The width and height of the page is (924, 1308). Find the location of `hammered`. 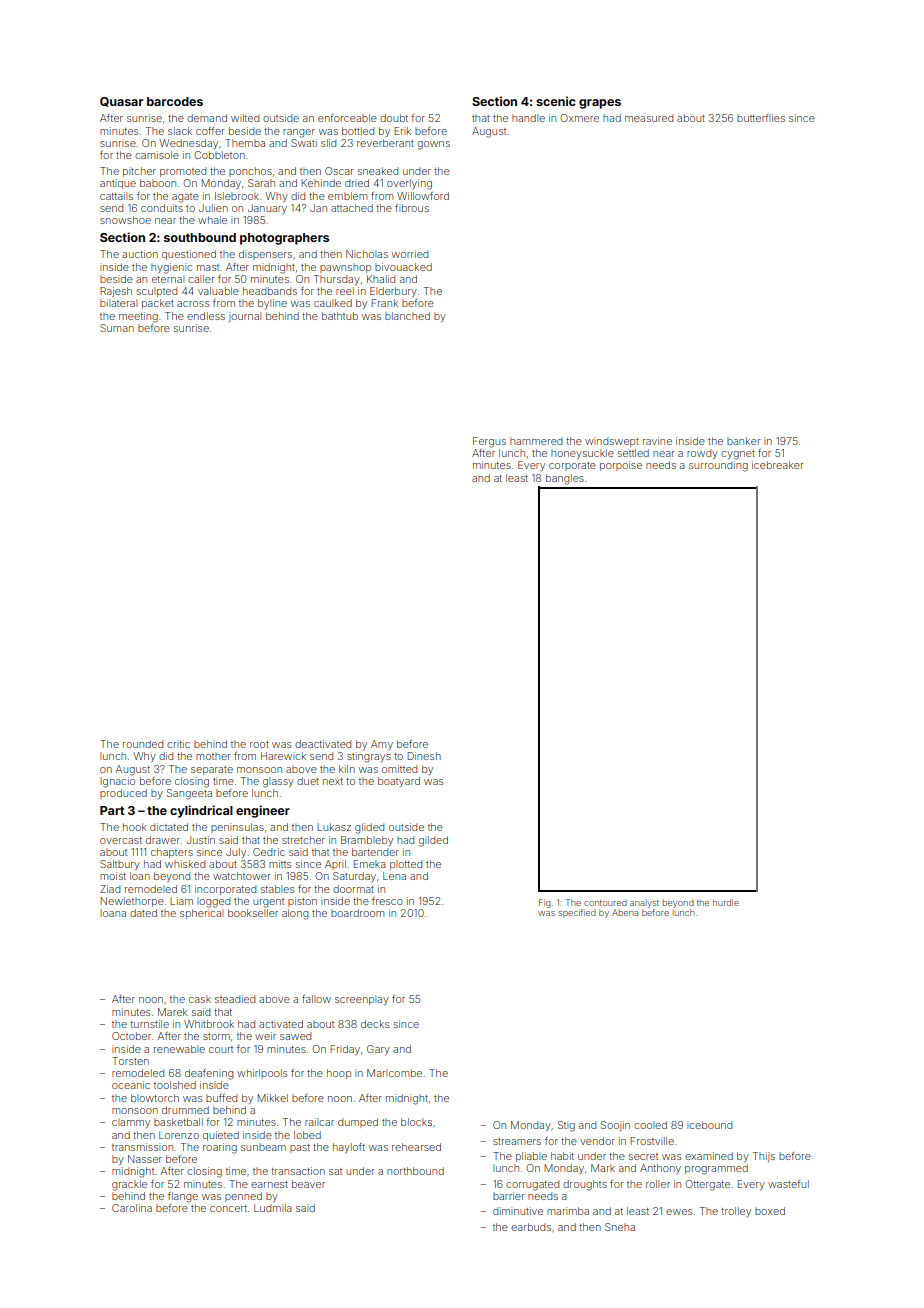

hammered is located at coordinates (536, 441).
